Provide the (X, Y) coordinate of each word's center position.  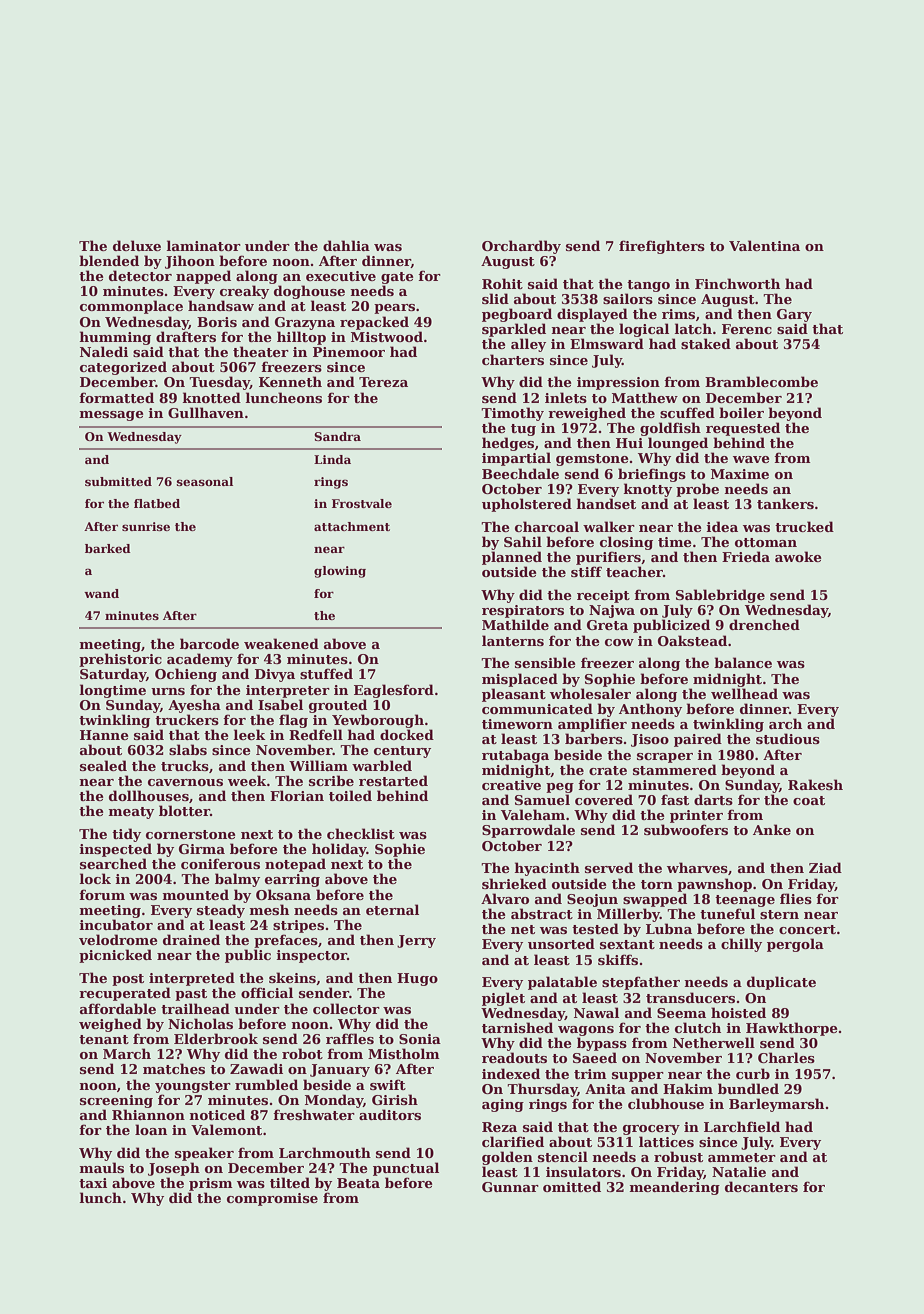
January (340, 1070)
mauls (101, 1167)
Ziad (825, 867)
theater (261, 351)
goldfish (670, 429)
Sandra (337, 436)
